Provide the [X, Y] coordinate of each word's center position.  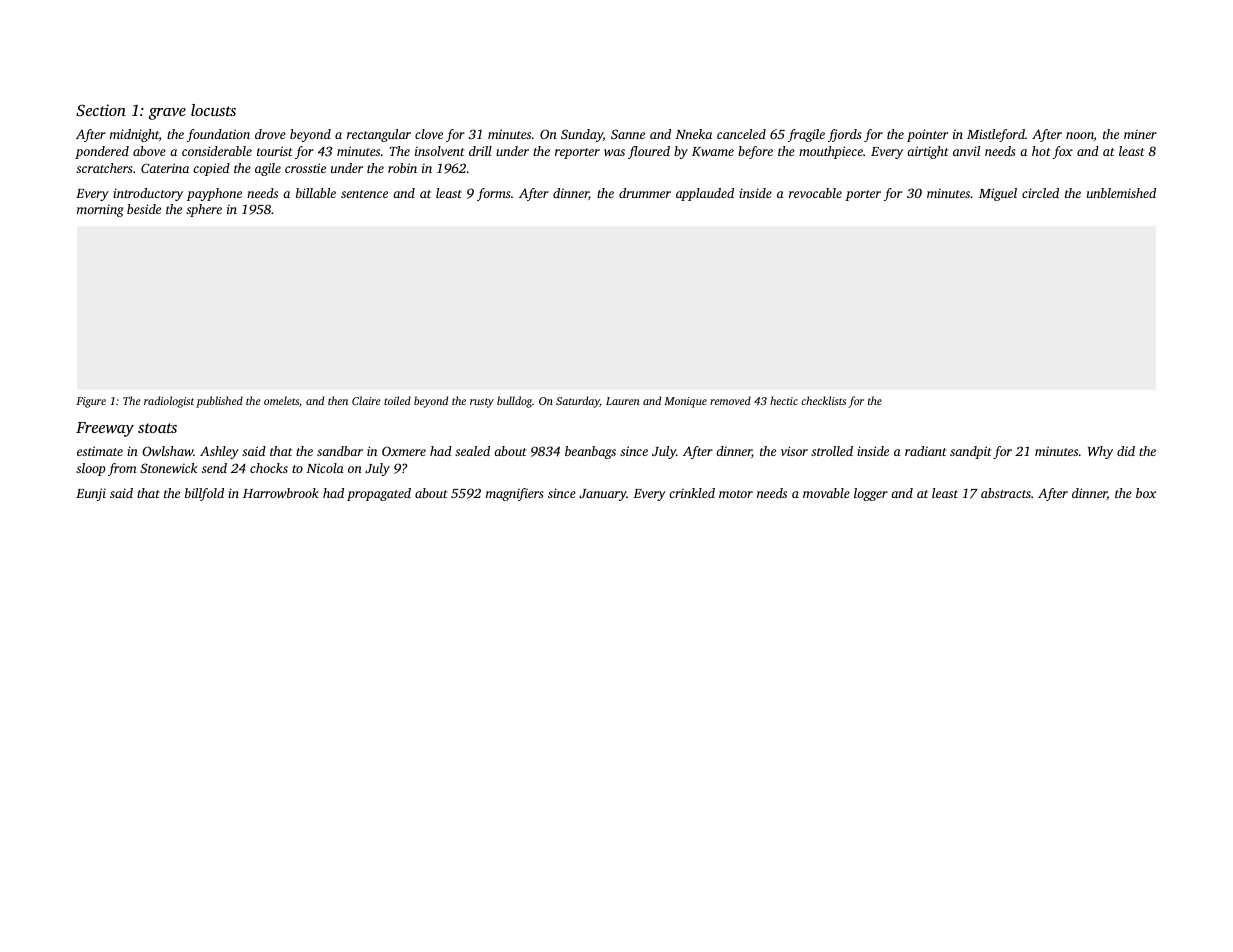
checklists [823, 400]
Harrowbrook [281, 493]
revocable [815, 193]
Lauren [623, 401]
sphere [204, 210]
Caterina [165, 168]
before [755, 152]
